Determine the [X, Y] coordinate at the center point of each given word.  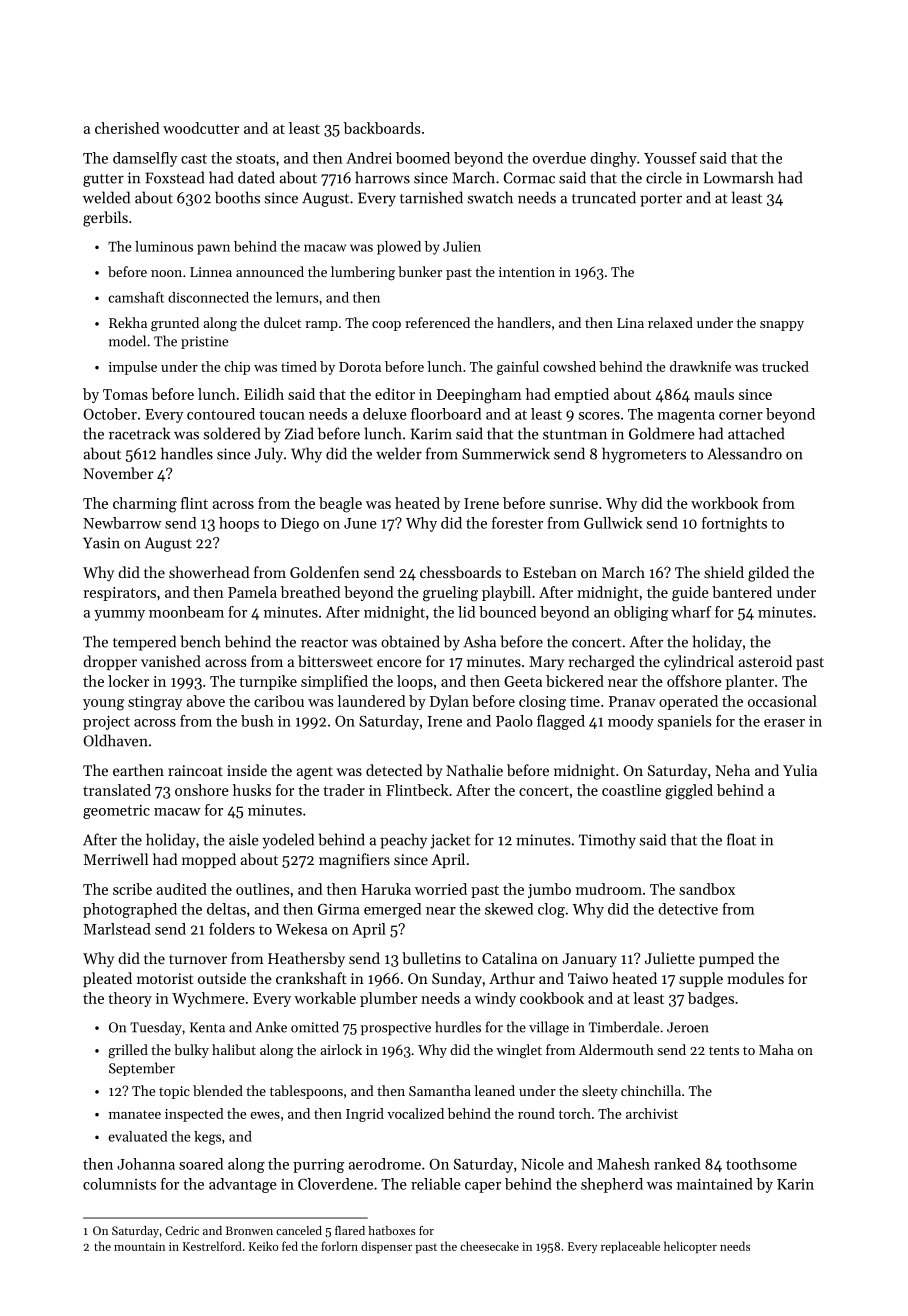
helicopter [690, 1247]
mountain [139, 1246]
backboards [382, 128]
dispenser [386, 1247]
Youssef [670, 158]
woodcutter [201, 128]
